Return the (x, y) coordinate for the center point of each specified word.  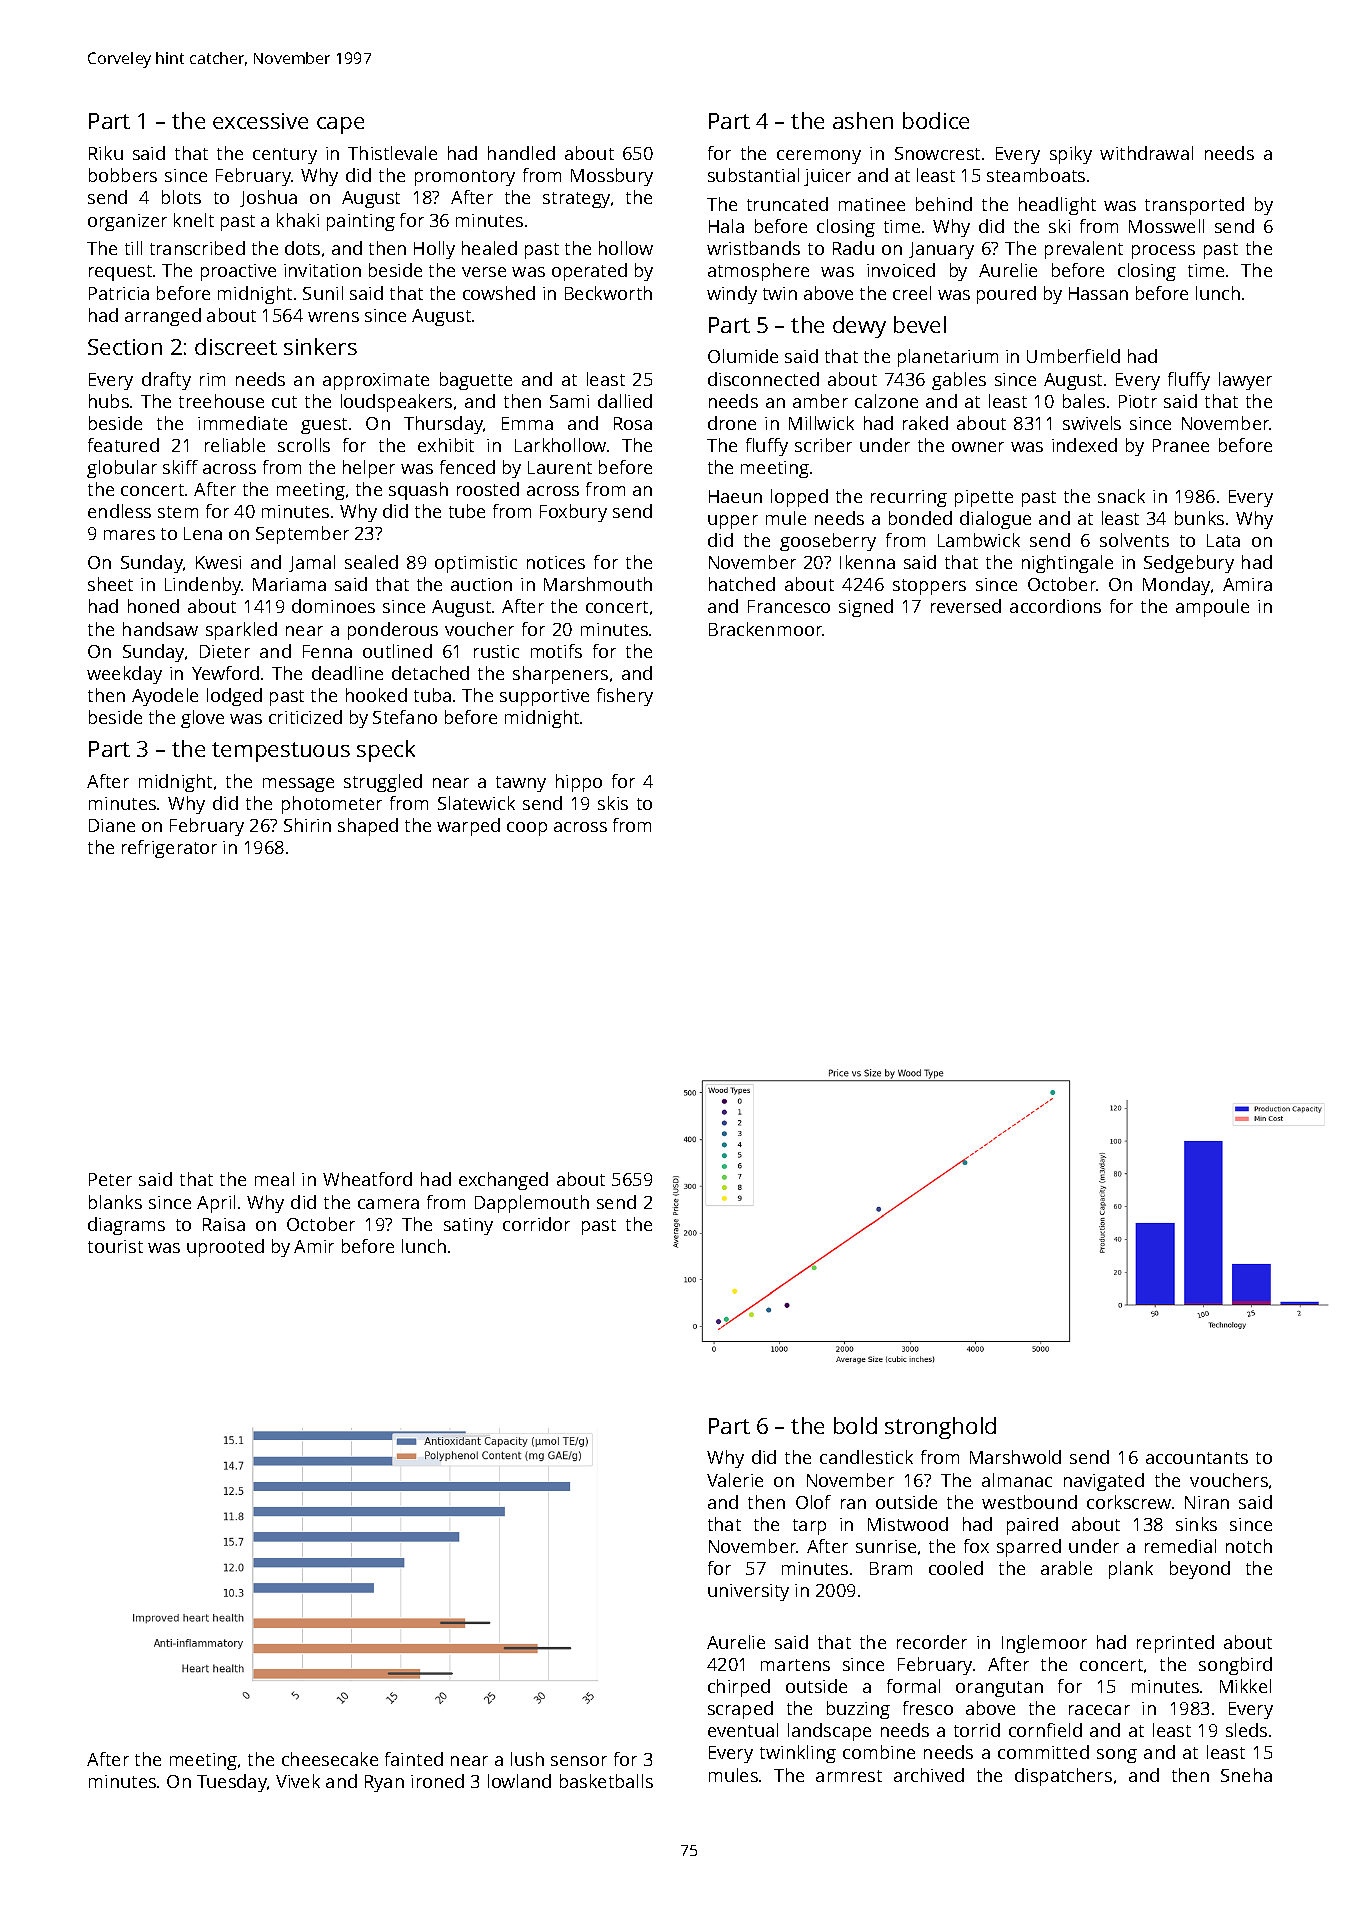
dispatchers (1063, 1777)
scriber (823, 445)
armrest (849, 1776)
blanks (115, 1202)
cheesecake (330, 1759)
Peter (110, 1179)
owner (978, 447)
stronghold (940, 1428)
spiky (1071, 155)
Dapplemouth (532, 1204)
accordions (1055, 606)
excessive (260, 121)
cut (284, 402)
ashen (863, 120)
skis (613, 803)
